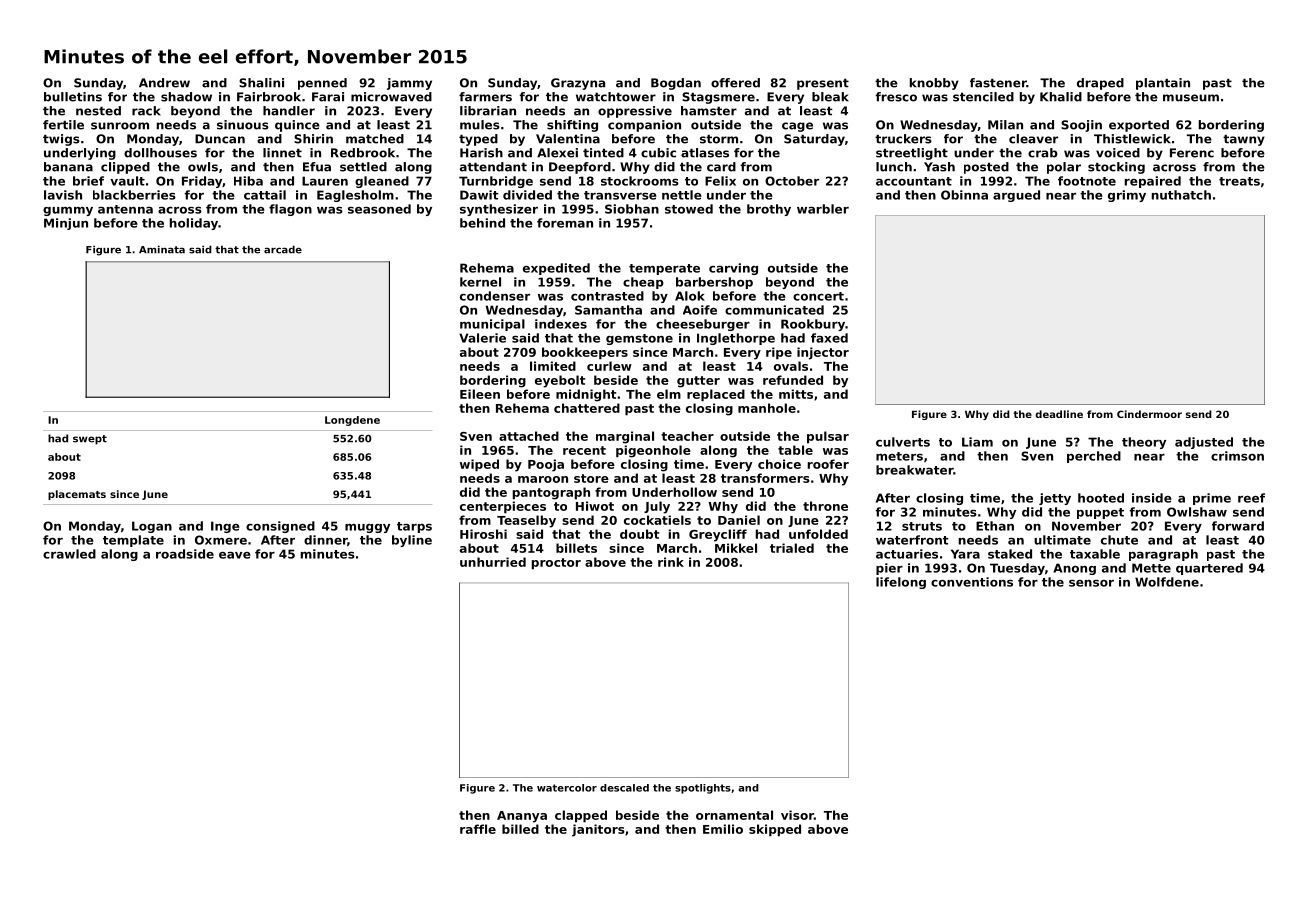  I want to click on roadside, so click(185, 554).
